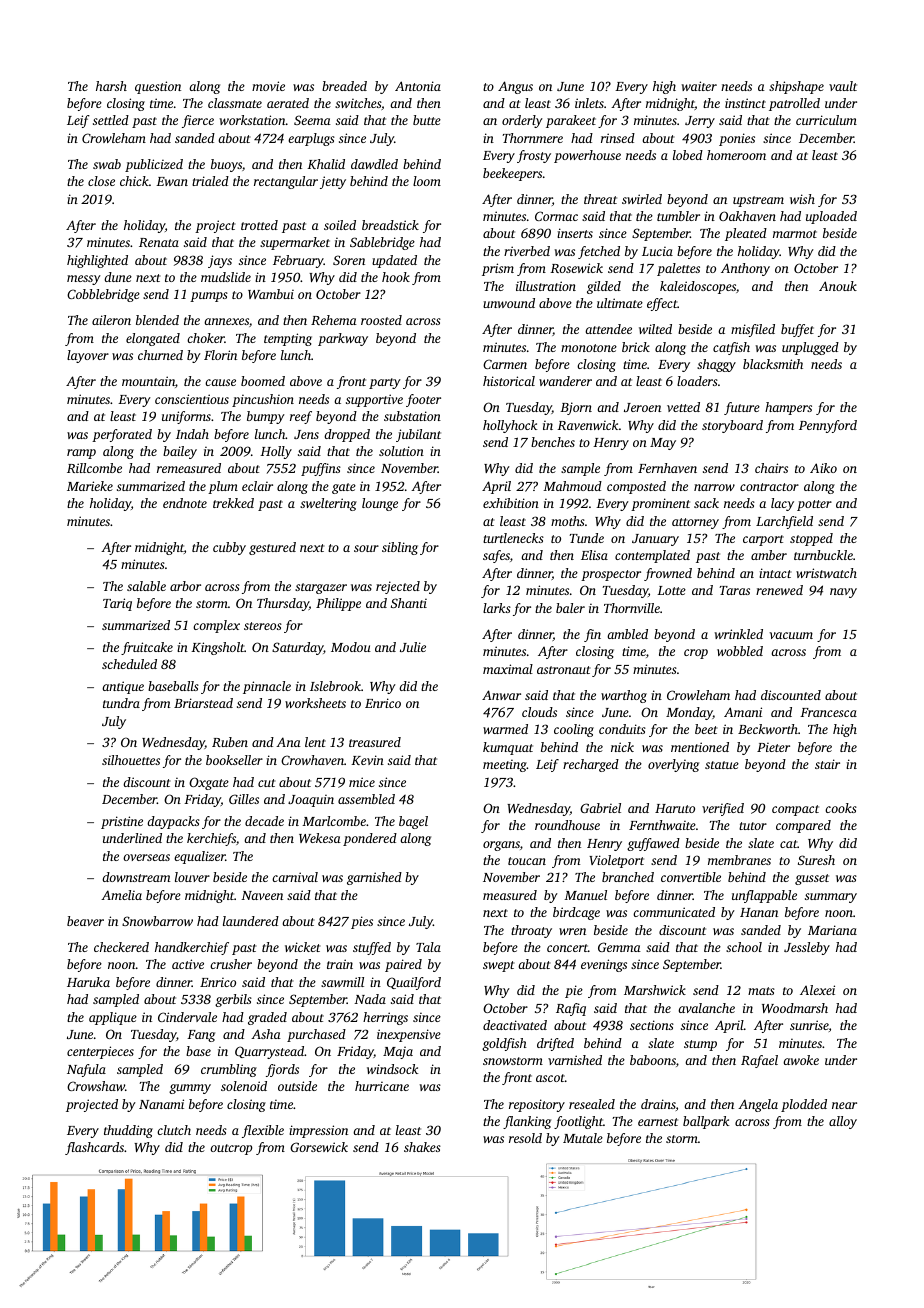 This screenshot has height=1308, width=924. What do you see at coordinates (843, 1122) in the screenshot?
I see `alloy` at bounding box center [843, 1122].
